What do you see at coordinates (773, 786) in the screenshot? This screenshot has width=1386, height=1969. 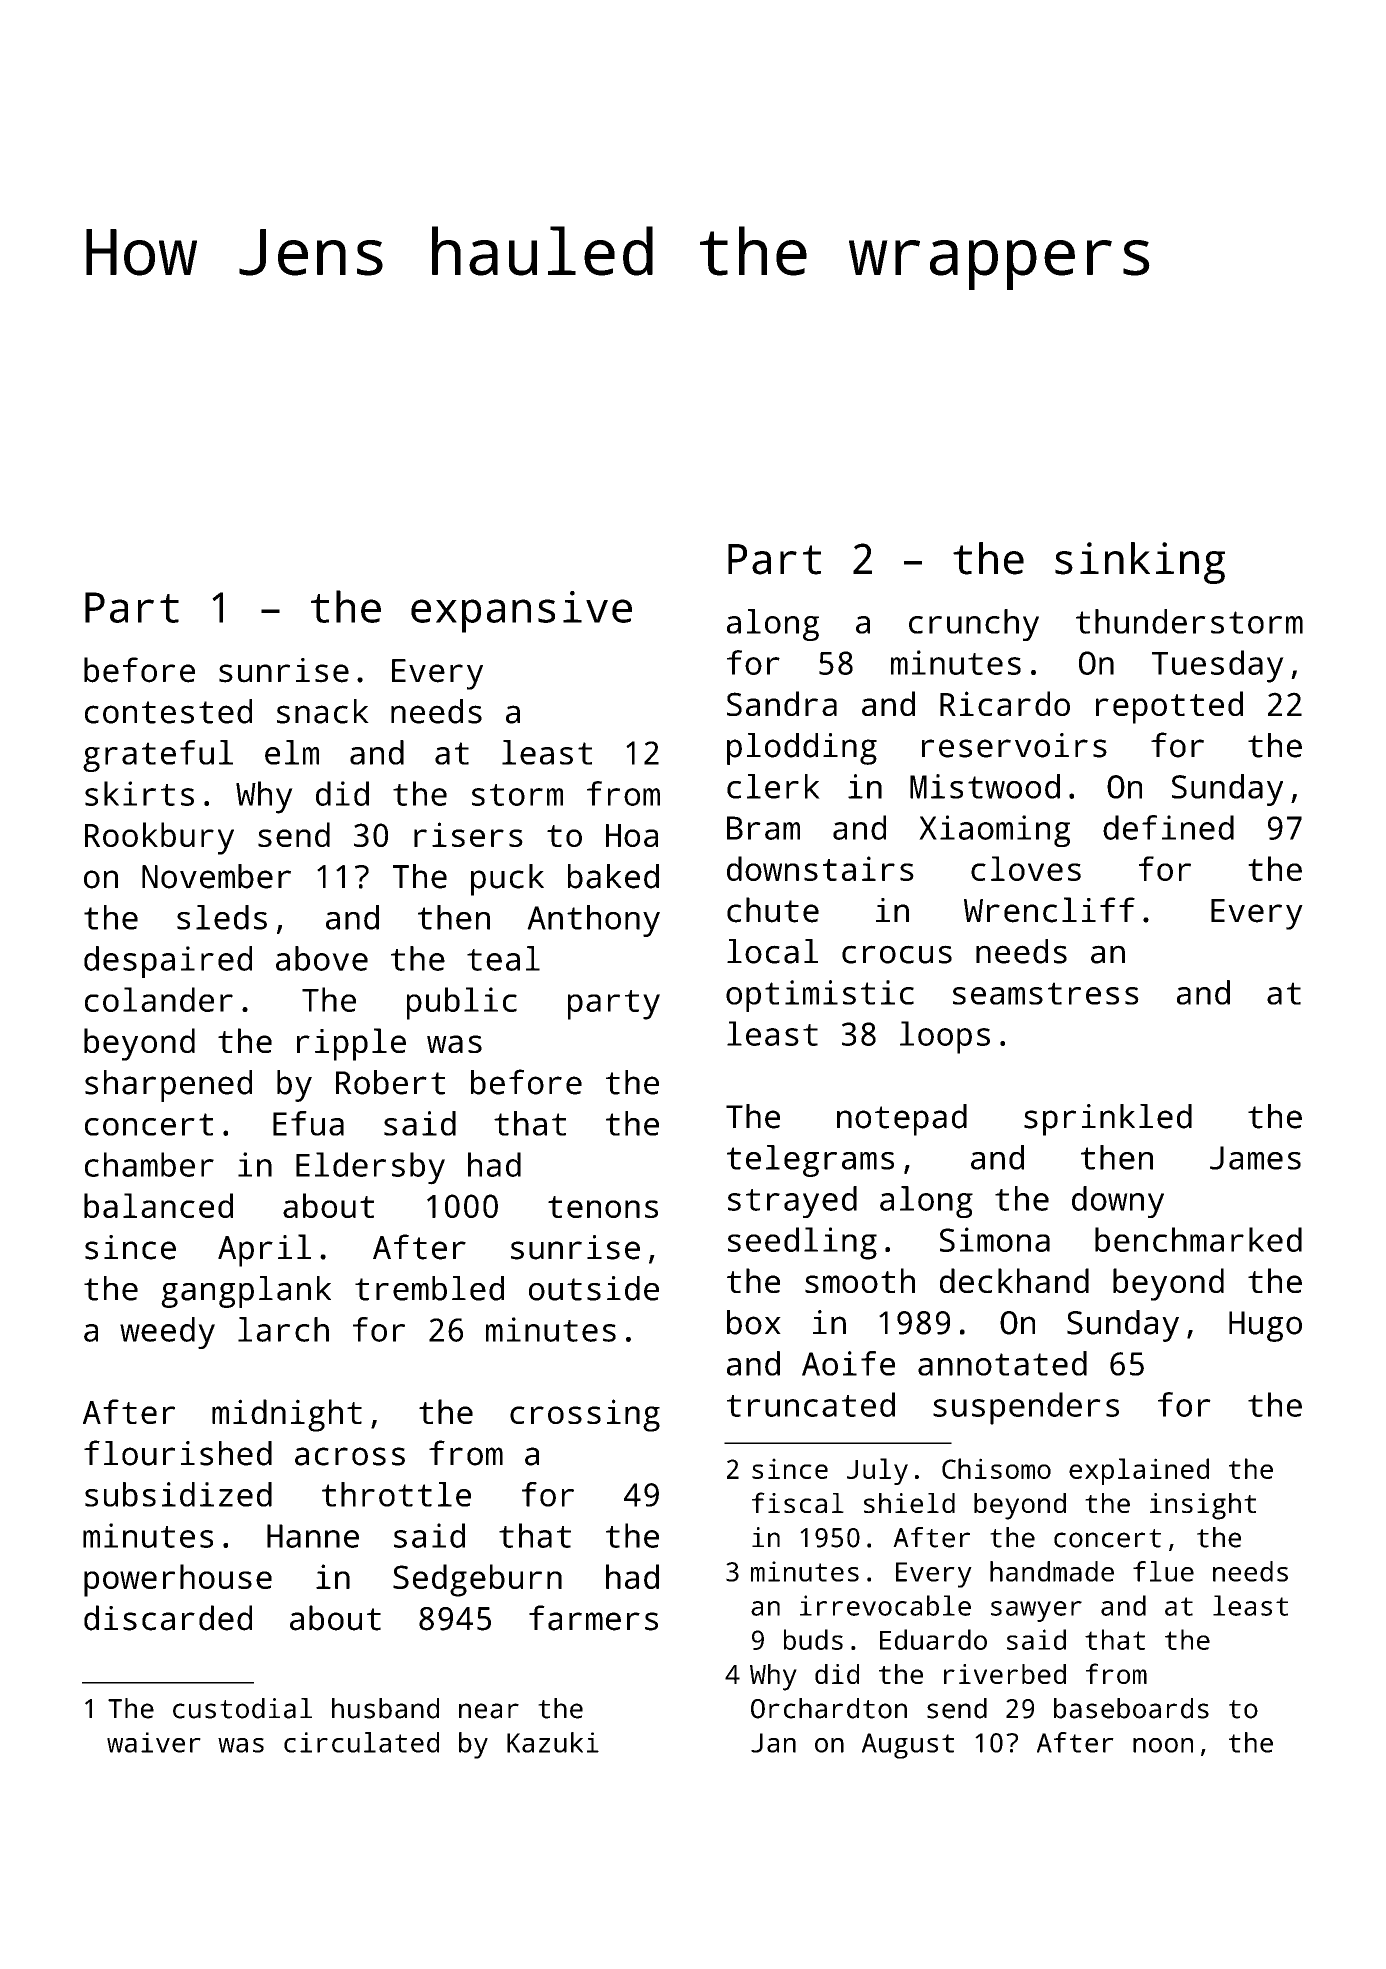 I see `clerk` at bounding box center [773, 786].
